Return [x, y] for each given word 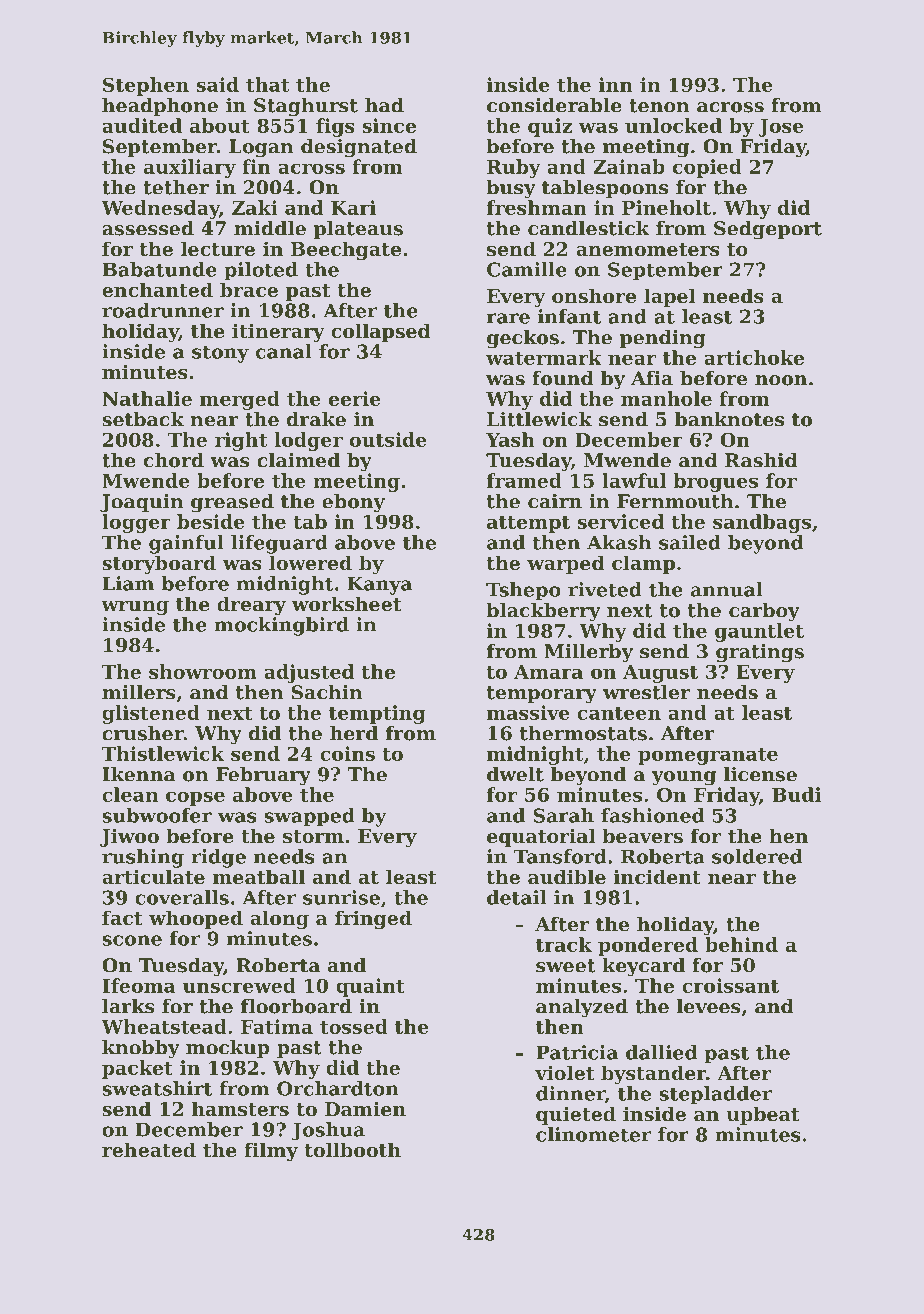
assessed [148, 228]
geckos [523, 339]
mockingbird [281, 626]
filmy [271, 1151]
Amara [548, 672]
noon [781, 380]
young [684, 778]
